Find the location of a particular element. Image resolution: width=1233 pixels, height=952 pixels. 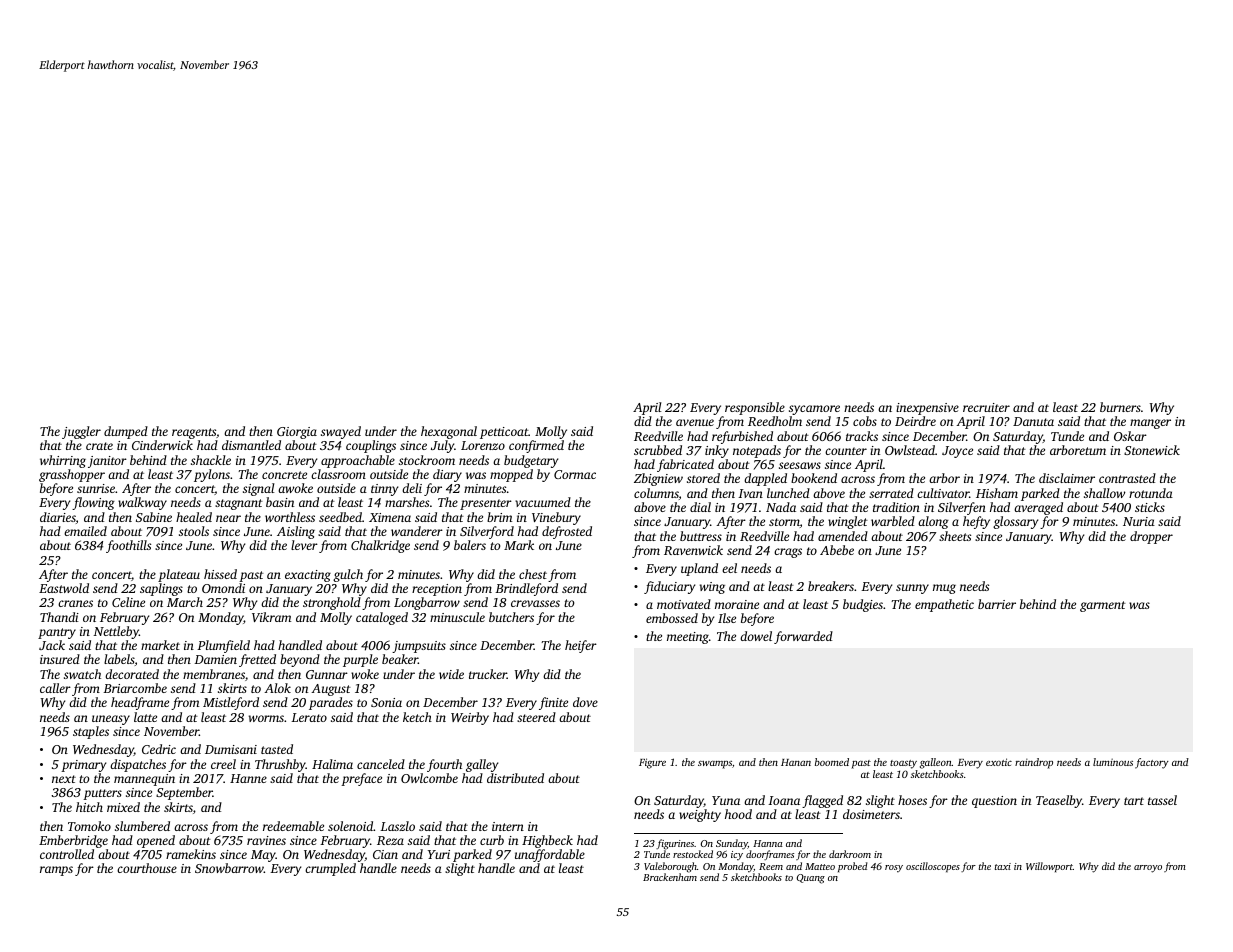

Thrushby is located at coordinates (280, 765).
